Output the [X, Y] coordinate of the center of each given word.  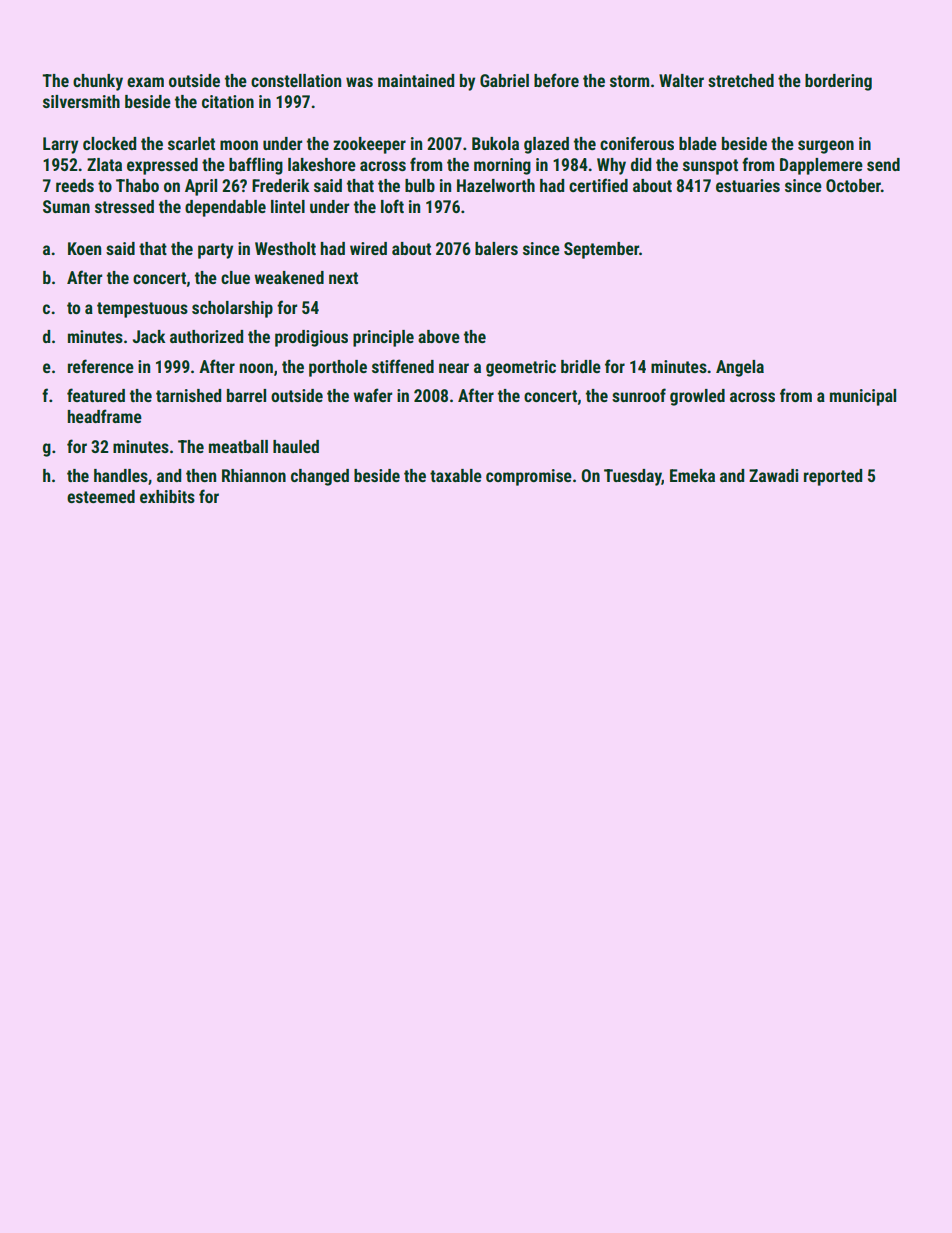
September [601, 250]
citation [228, 101]
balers [496, 248]
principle [383, 338]
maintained [416, 80]
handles [121, 475]
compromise [529, 477]
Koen [84, 248]
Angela [740, 368]
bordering [838, 82]
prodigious [311, 338]
